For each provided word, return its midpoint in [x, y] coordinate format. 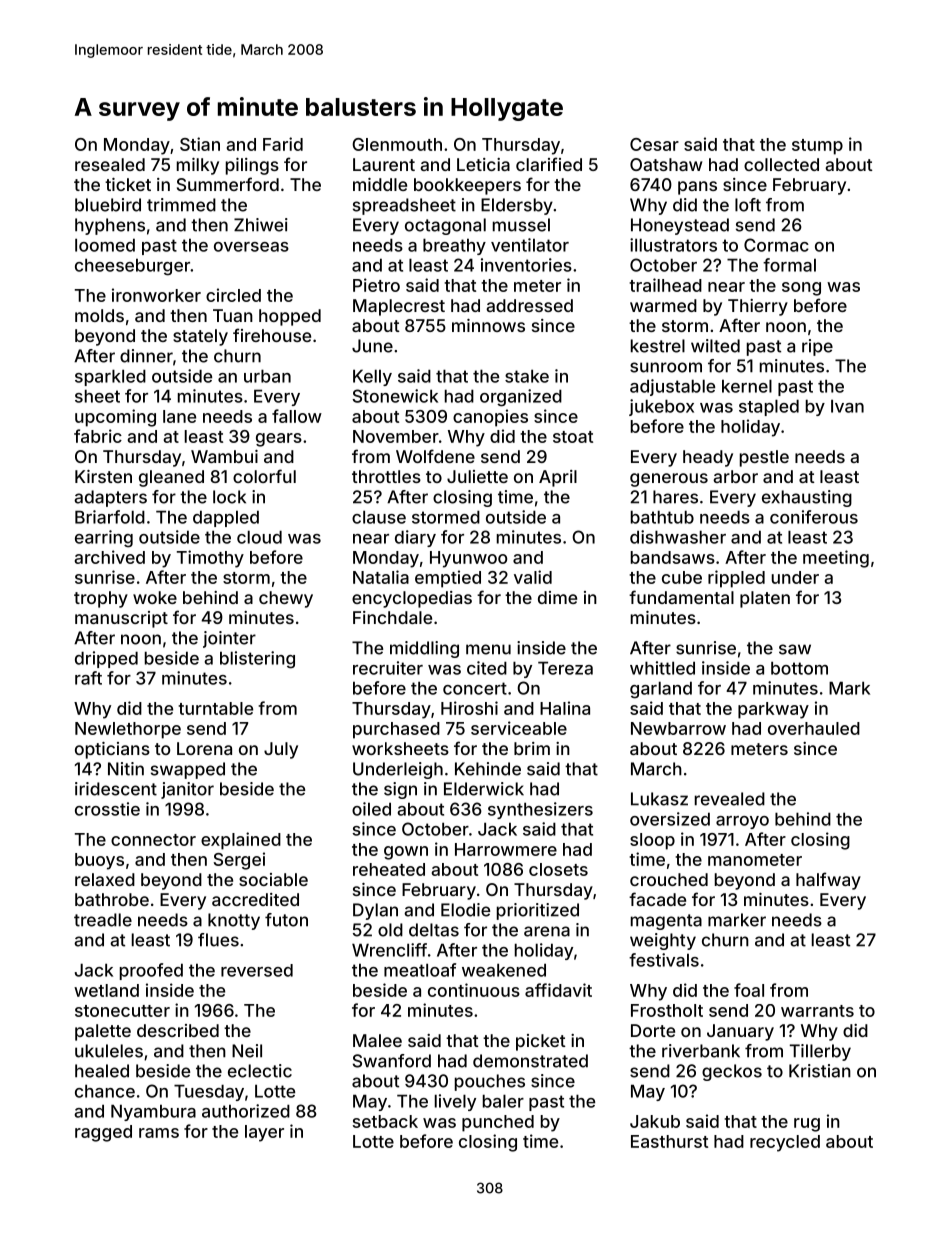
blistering [257, 660]
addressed [529, 305]
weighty [663, 941]
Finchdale [392, 617]
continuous [474, 990]
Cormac [776, 245]
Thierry [758, 307]
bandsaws [673, 557]
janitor [187, 790]
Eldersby [517, 206]
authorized [246, 1111]
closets [558, 869]
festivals [664, 960]
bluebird [108, 205]
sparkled [110, 377]
